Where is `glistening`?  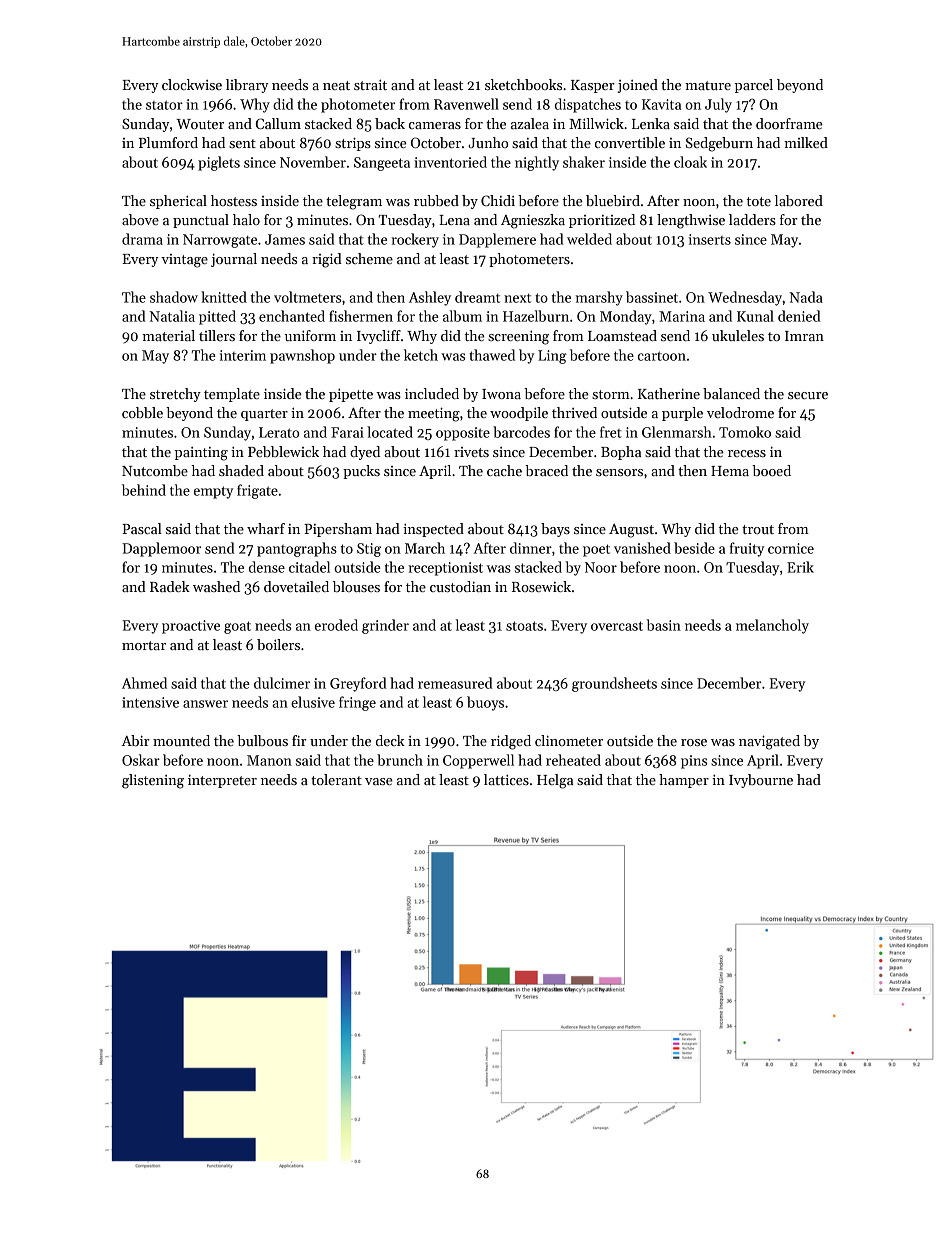
glistening is located at coordinates (153, 781).
